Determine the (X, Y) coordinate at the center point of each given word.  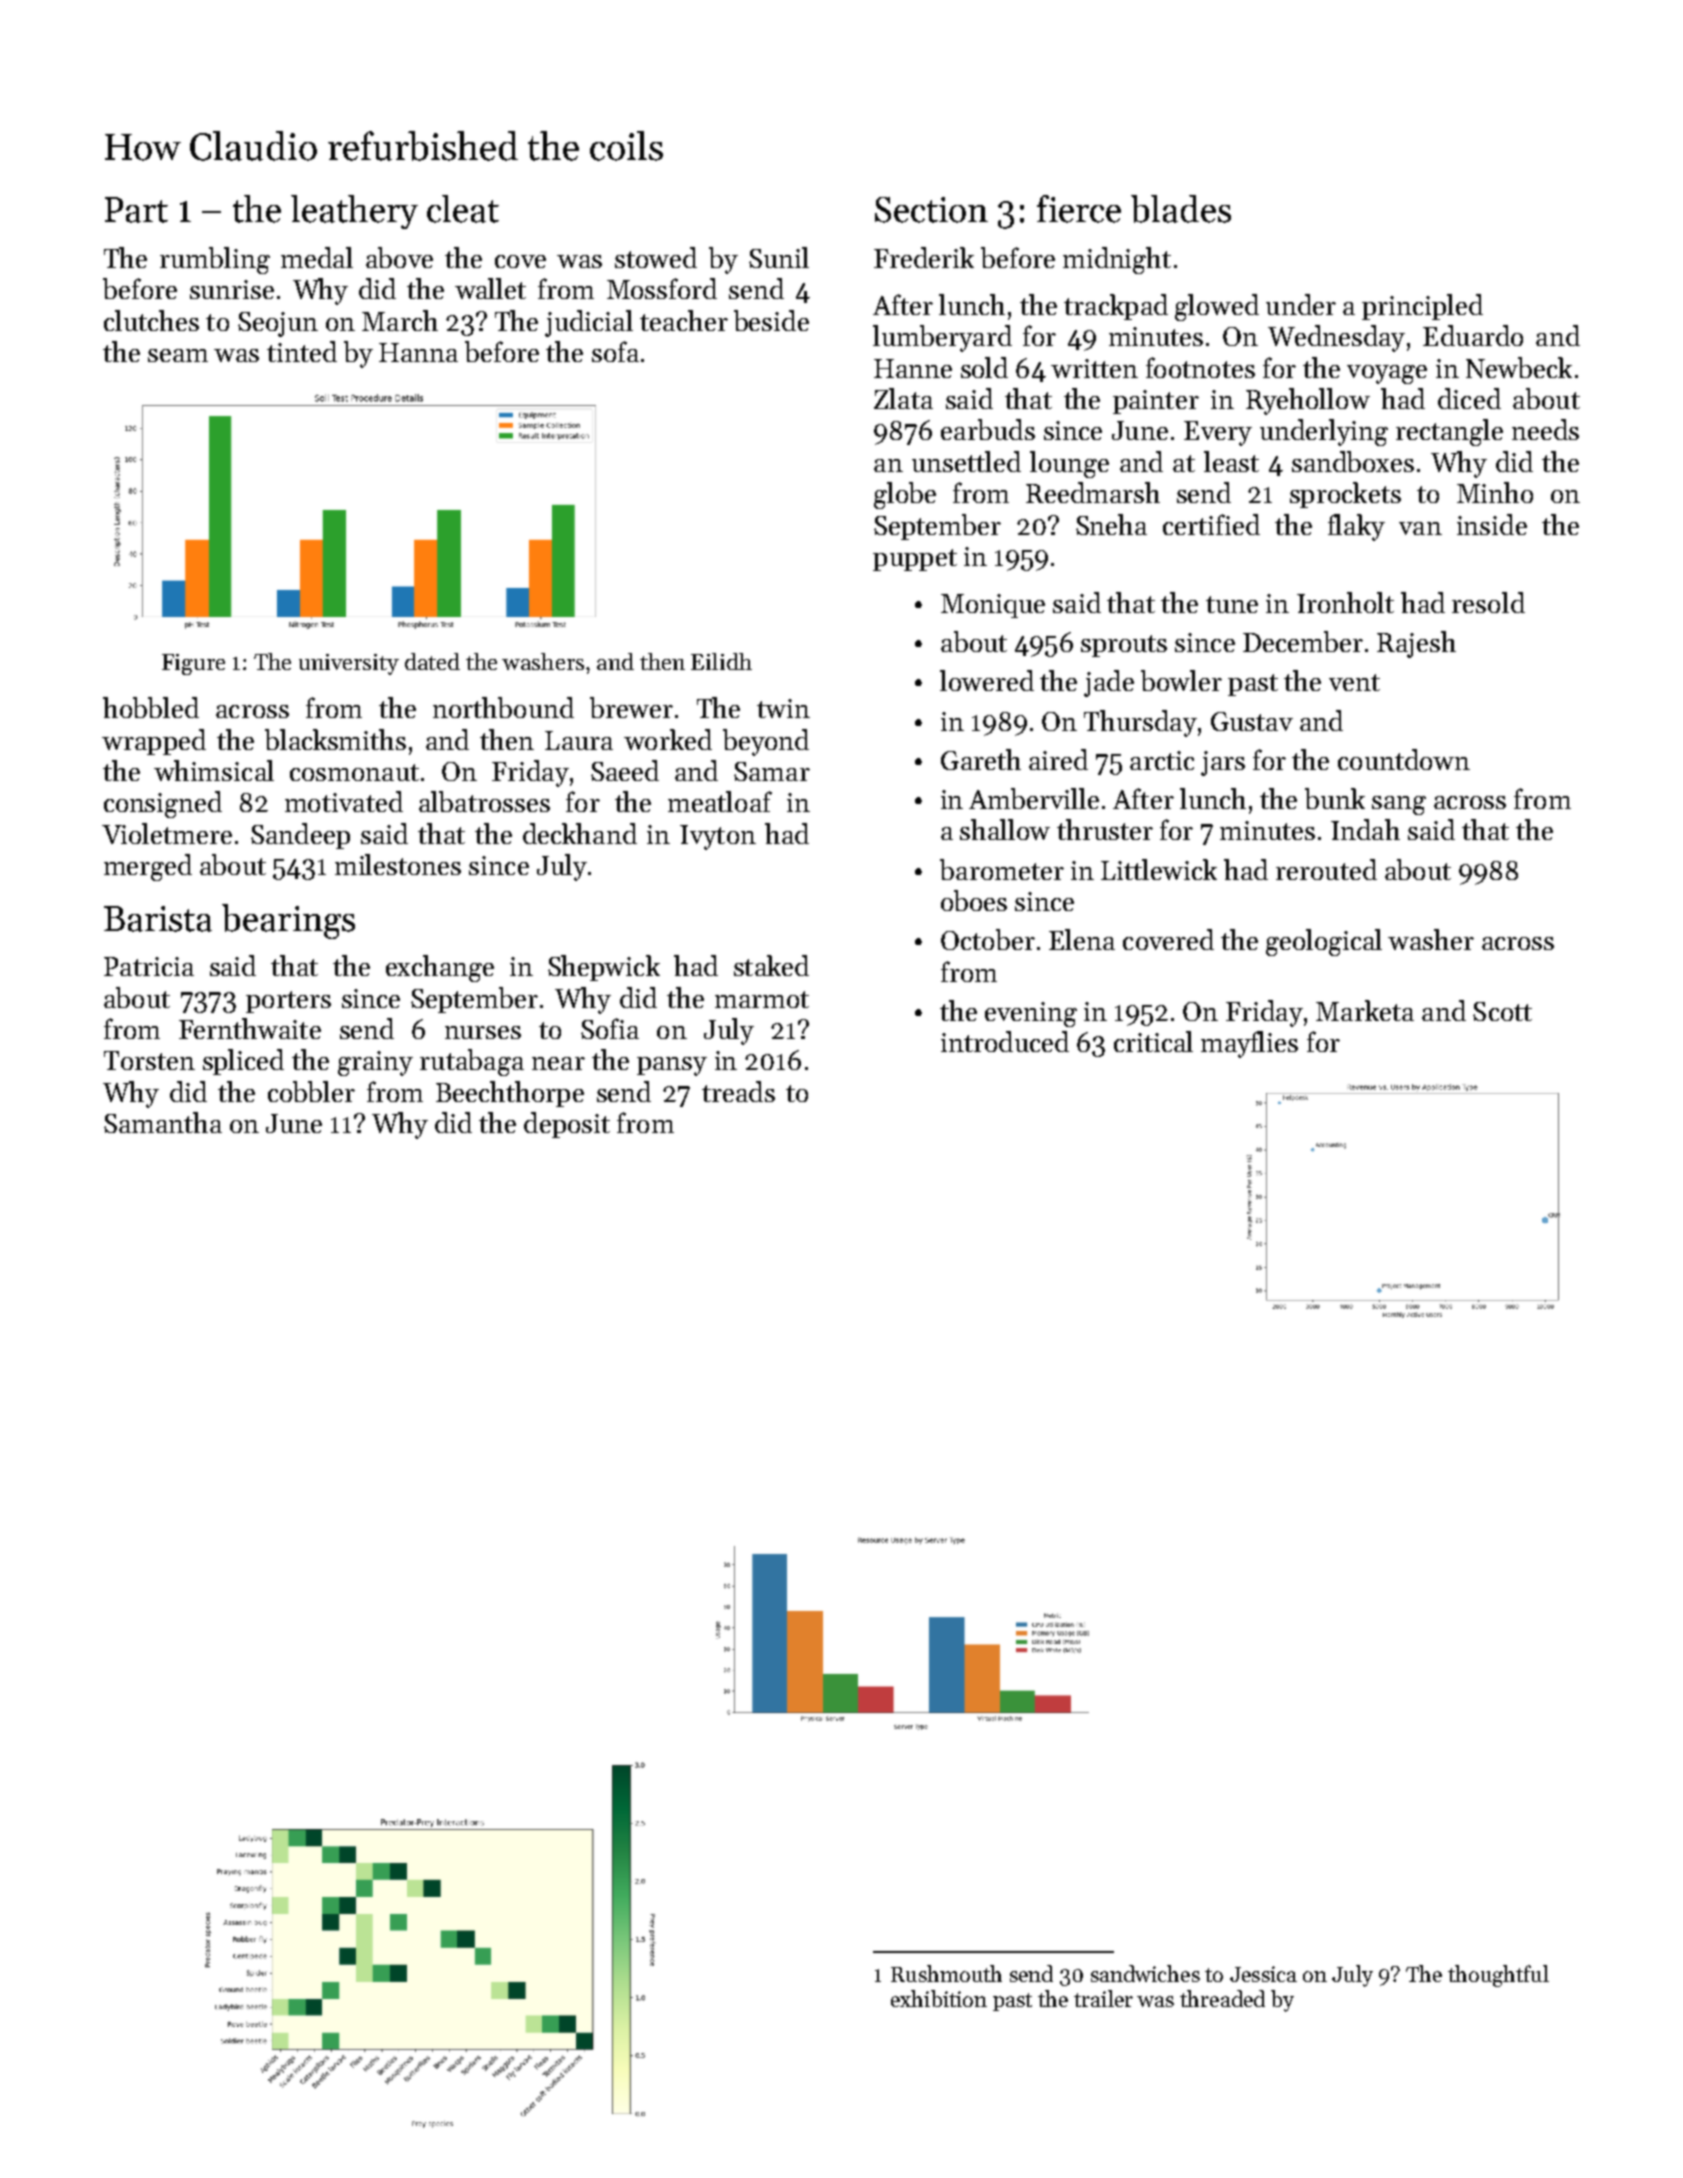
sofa (615, 351)
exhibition (939, 1998)
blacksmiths (335, 739)
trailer (1103, 1998)
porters (288, 1002)
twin (783, 708)
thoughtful (1498, 1976)
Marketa (1365, 1010)
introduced (1005, 1041)
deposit (567, 1125)
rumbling (215, 260)
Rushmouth (946, 1973)
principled (1422, 307)
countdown (1404, 759)
